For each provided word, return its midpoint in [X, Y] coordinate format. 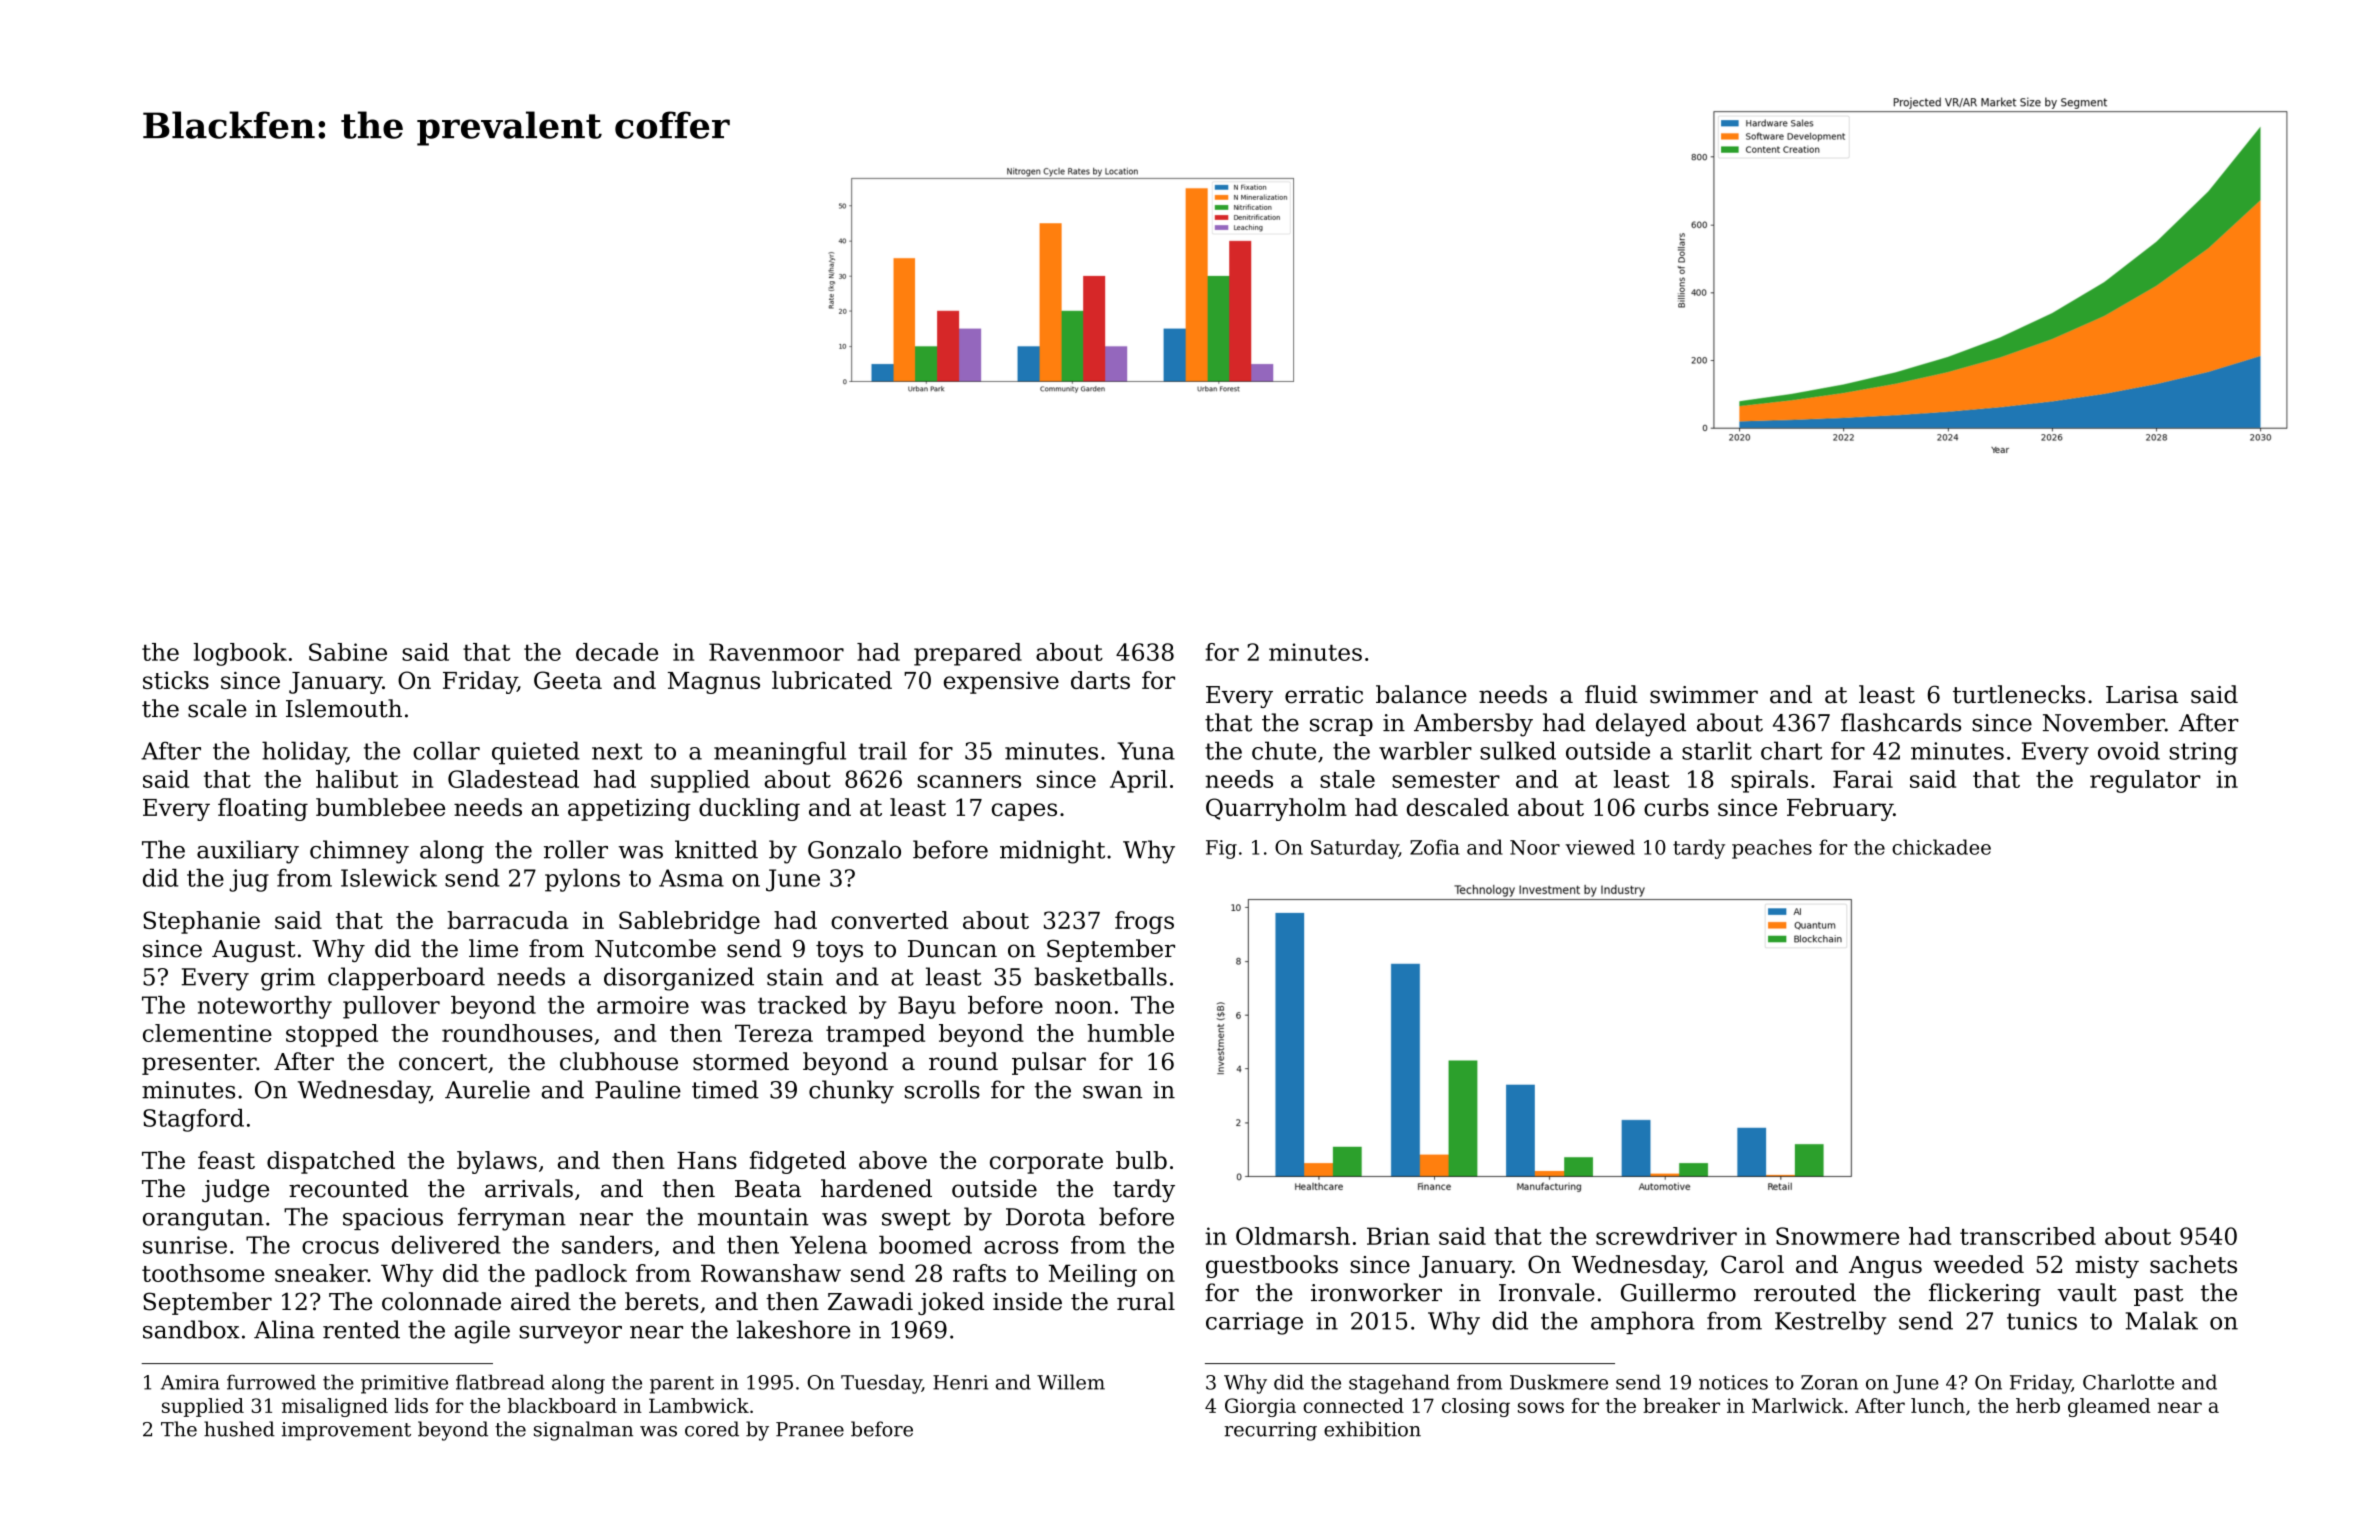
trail [883, 750]
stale [1347, 779]
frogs [1144, 922]
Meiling [1093, 1275]
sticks [176, 680]
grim [288, 979]
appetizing [629, 809]
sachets [2193, 1264]
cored [712, 1429]
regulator [2145, 781]
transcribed [2028, 1236]
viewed [1600, 847]
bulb [1141, 1160]
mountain [753, 1217]
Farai [1863, 779]
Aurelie [487, 1089]
